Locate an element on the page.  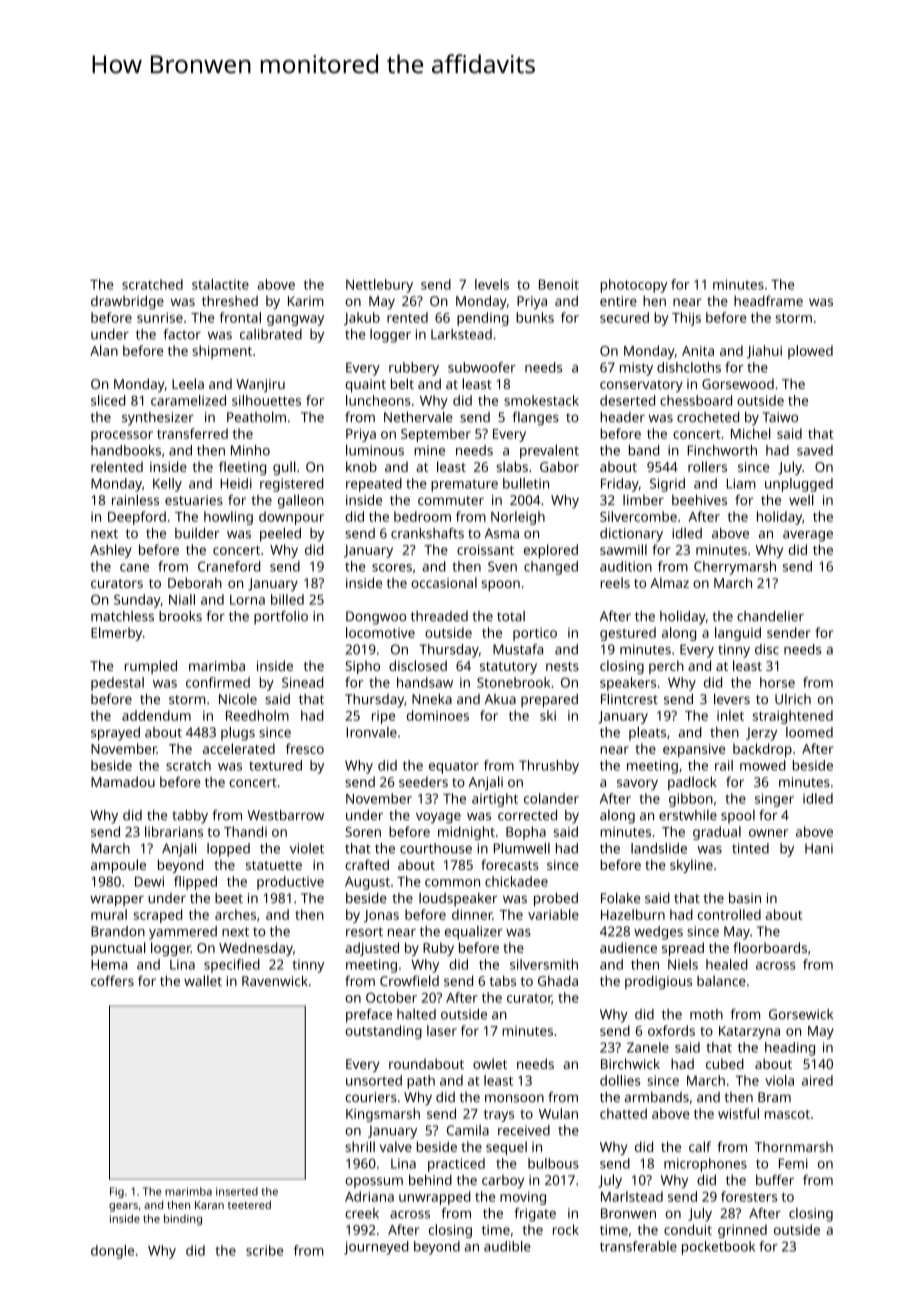
Benoit is located at coordinates (559, 284).
